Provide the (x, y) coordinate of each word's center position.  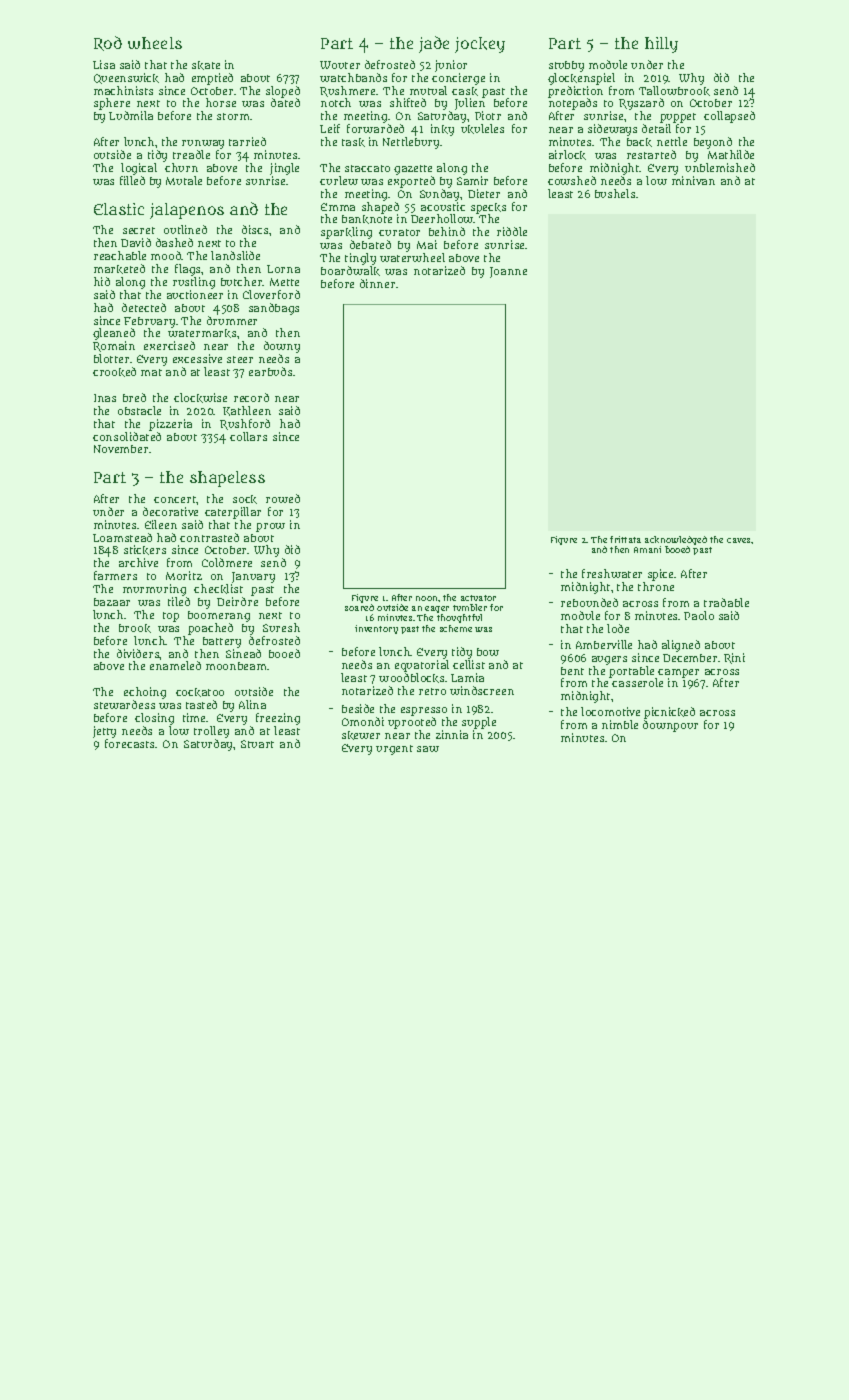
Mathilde (731, 154)
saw (428, 749)
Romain (114, 346)
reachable (120, 255)
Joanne (508, 272)
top (171, 617)
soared (359, 607)
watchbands (353, 77)
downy (282, 347)
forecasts (130, 743)
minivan (693, 180)
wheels (155, 43)
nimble (620, 724)
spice (661, 575)
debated (370, 244)
